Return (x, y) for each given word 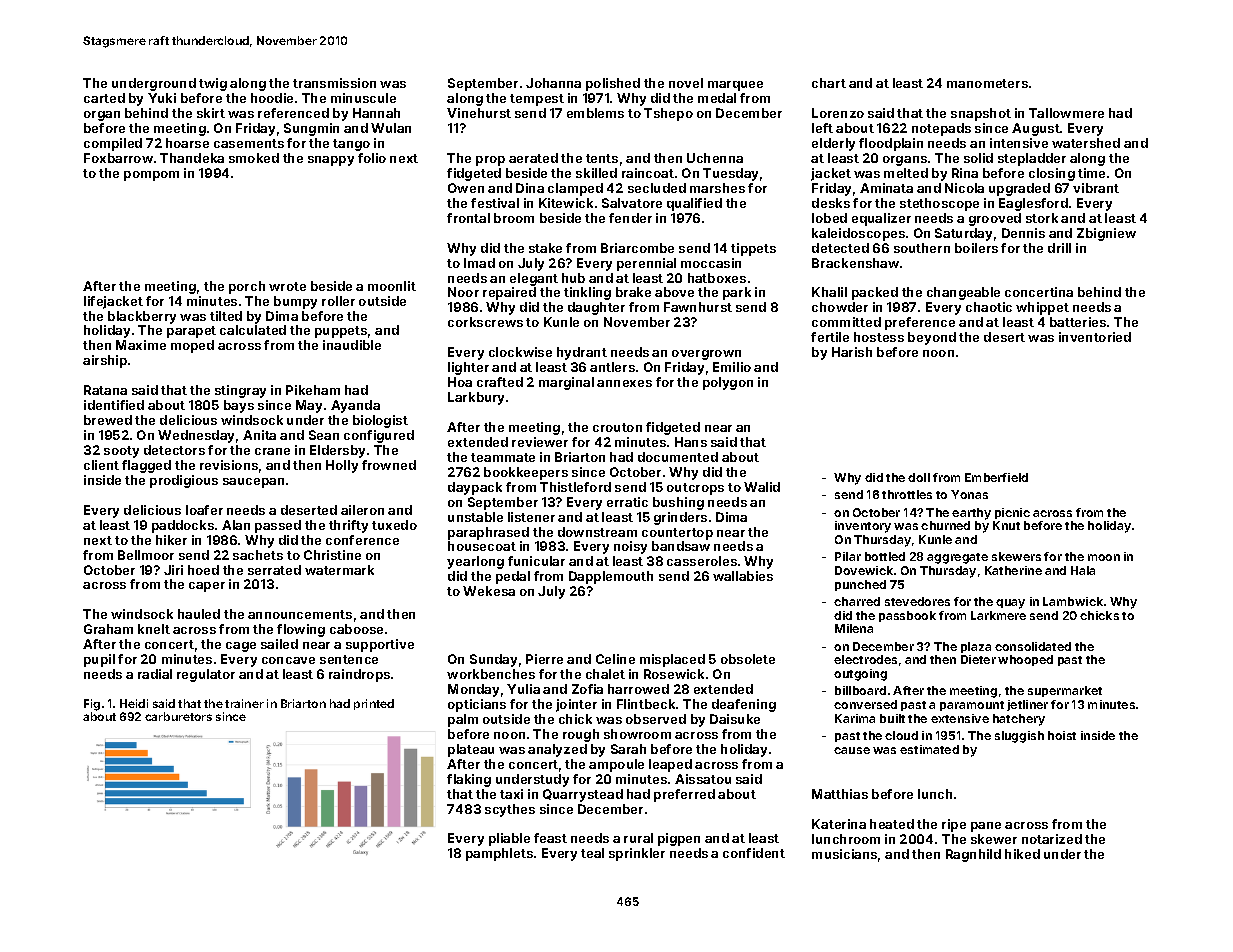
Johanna (553, 83)
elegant (534, 279)
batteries (1078, 322)
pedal (513, 577)
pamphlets (499, 854)
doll (919, 477)
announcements (300, 614)
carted (104, 98)
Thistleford (575, 487)
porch (247, 287)
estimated (929, 749)
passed (278, 526)
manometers (987, 83)
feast (550, 838)
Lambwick (1073, 601)
